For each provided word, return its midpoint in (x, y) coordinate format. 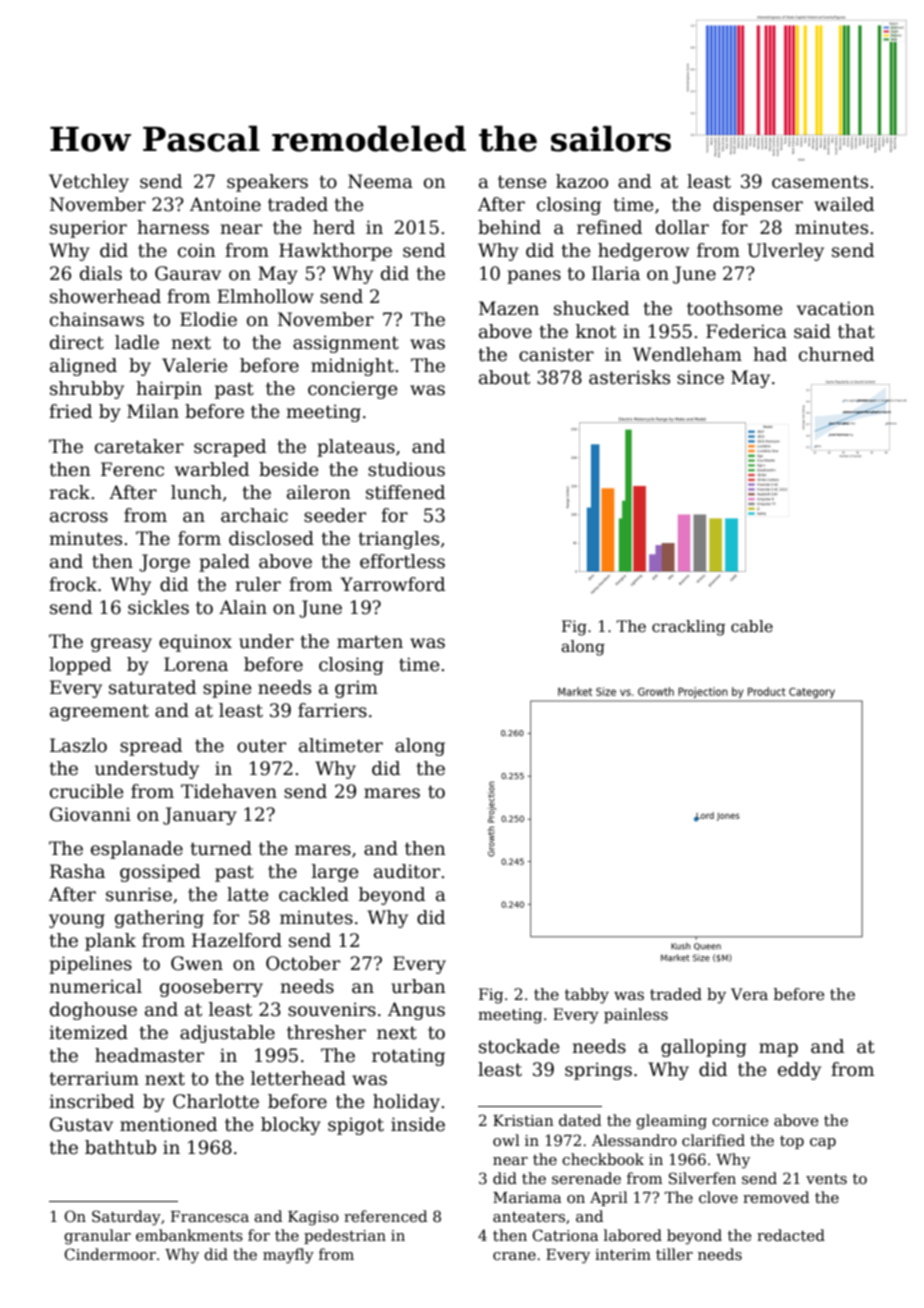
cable (752, 626)
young (77, 921)
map (778, 1050)
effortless (402, 561)
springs (598, 1071)
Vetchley (89, 183)
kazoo (582, 181)
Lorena (196, 664)
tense (522, 182)
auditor (407, 871)
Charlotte (216, 1101)
